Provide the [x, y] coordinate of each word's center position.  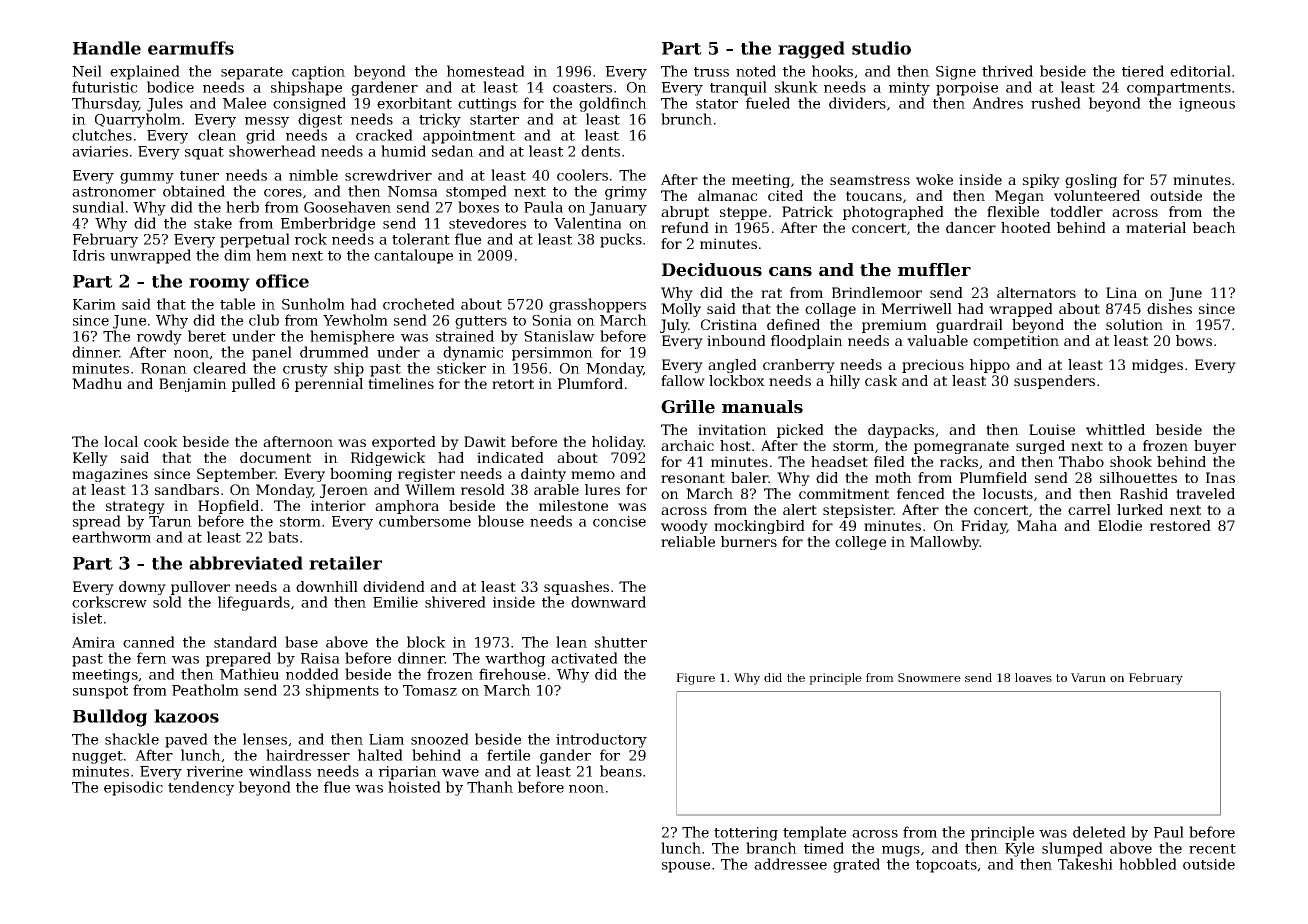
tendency [201, 788]
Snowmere [929, 677]
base [301, 642]
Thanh [490, 787]
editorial [1200, 71]
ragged [811, 50]
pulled [254, 385]
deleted [1099, 832]
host [735, 445]
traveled [1205, 493]
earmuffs [191, 48]
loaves [1033, 677]
